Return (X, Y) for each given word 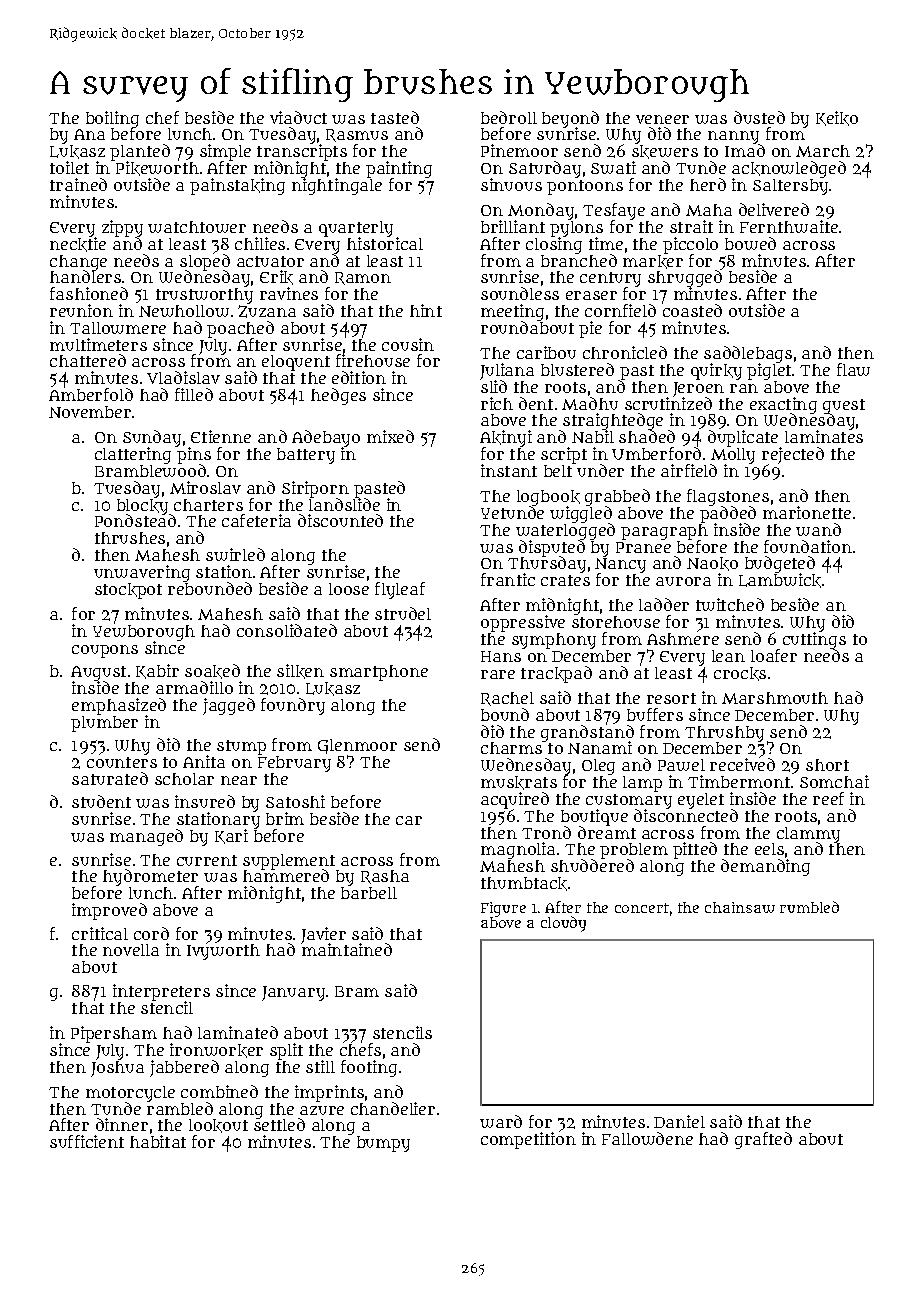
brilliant (513, 226)
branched (579, 260)
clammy (808, 835)
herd (708, 184)
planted (140, 153)
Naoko (712, 564)
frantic (508, 579)
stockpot (128, 591)
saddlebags (748, 355)
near (239, 780)
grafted (763, 1140)
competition (528, 1140)
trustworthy (204, 296)
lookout (218, 1126)
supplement (289, 862)
